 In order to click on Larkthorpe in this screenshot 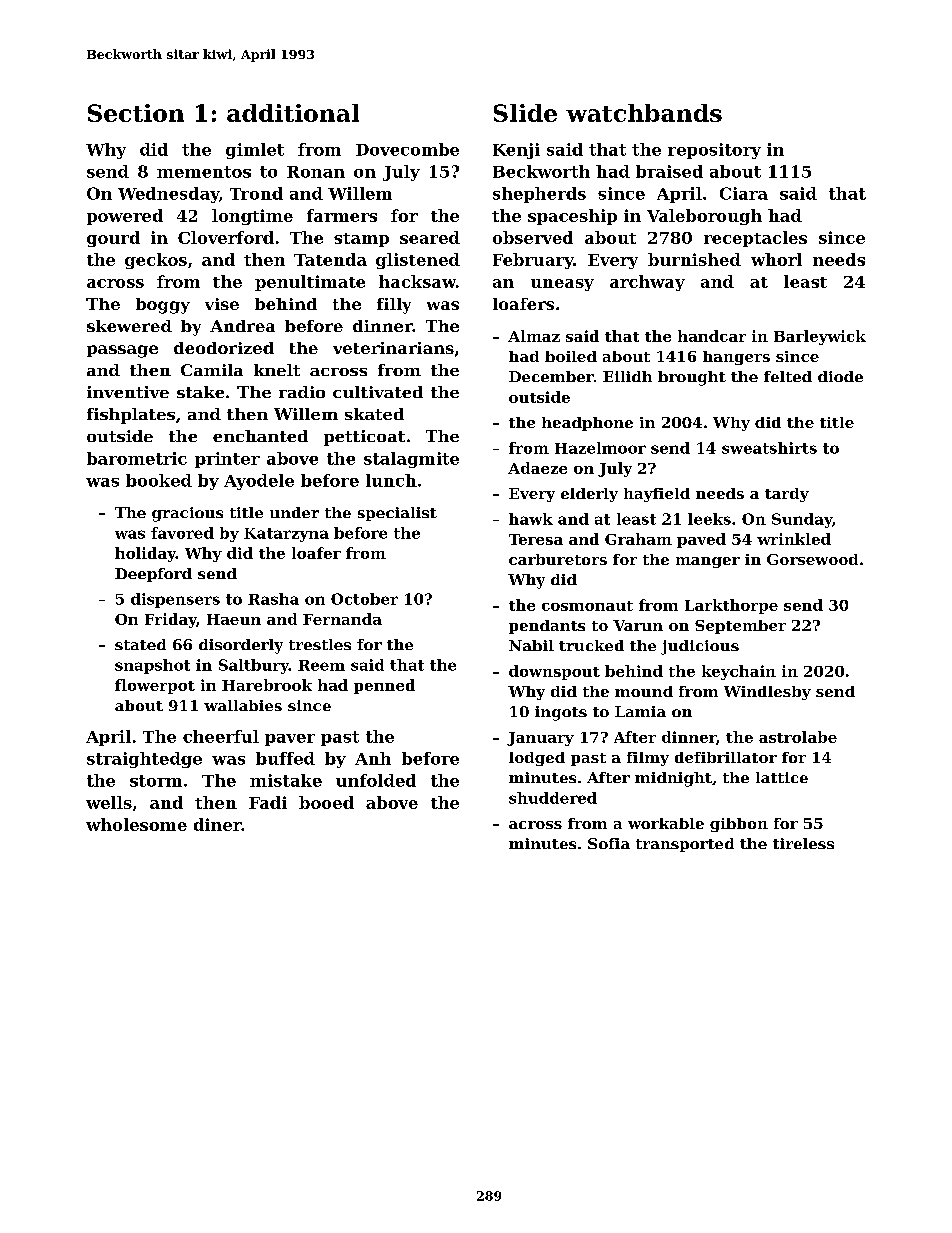, I will do `click(731, 606)`.
